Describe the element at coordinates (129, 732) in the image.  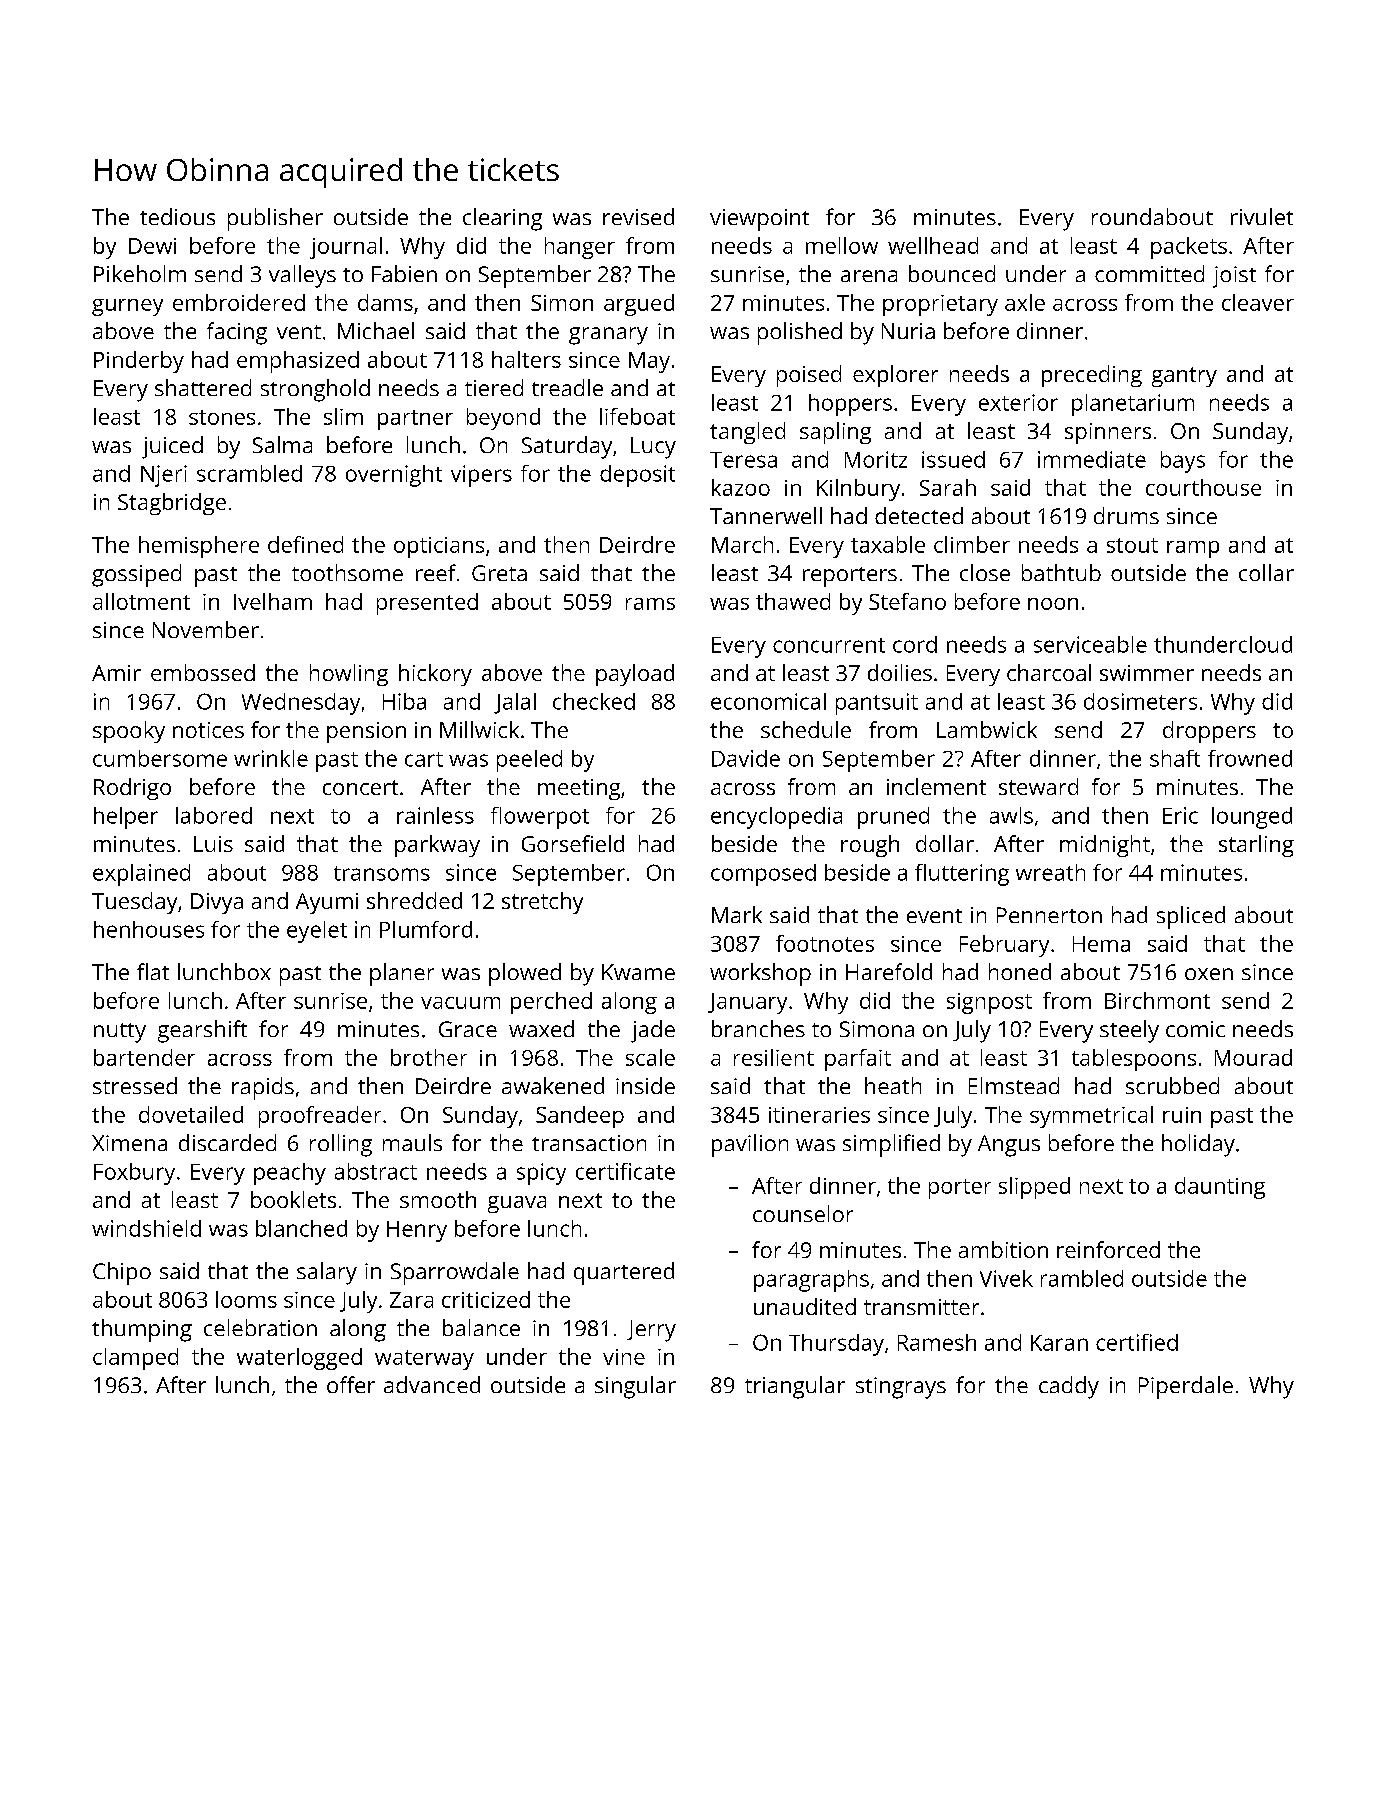
I see `spooky` at that location.
